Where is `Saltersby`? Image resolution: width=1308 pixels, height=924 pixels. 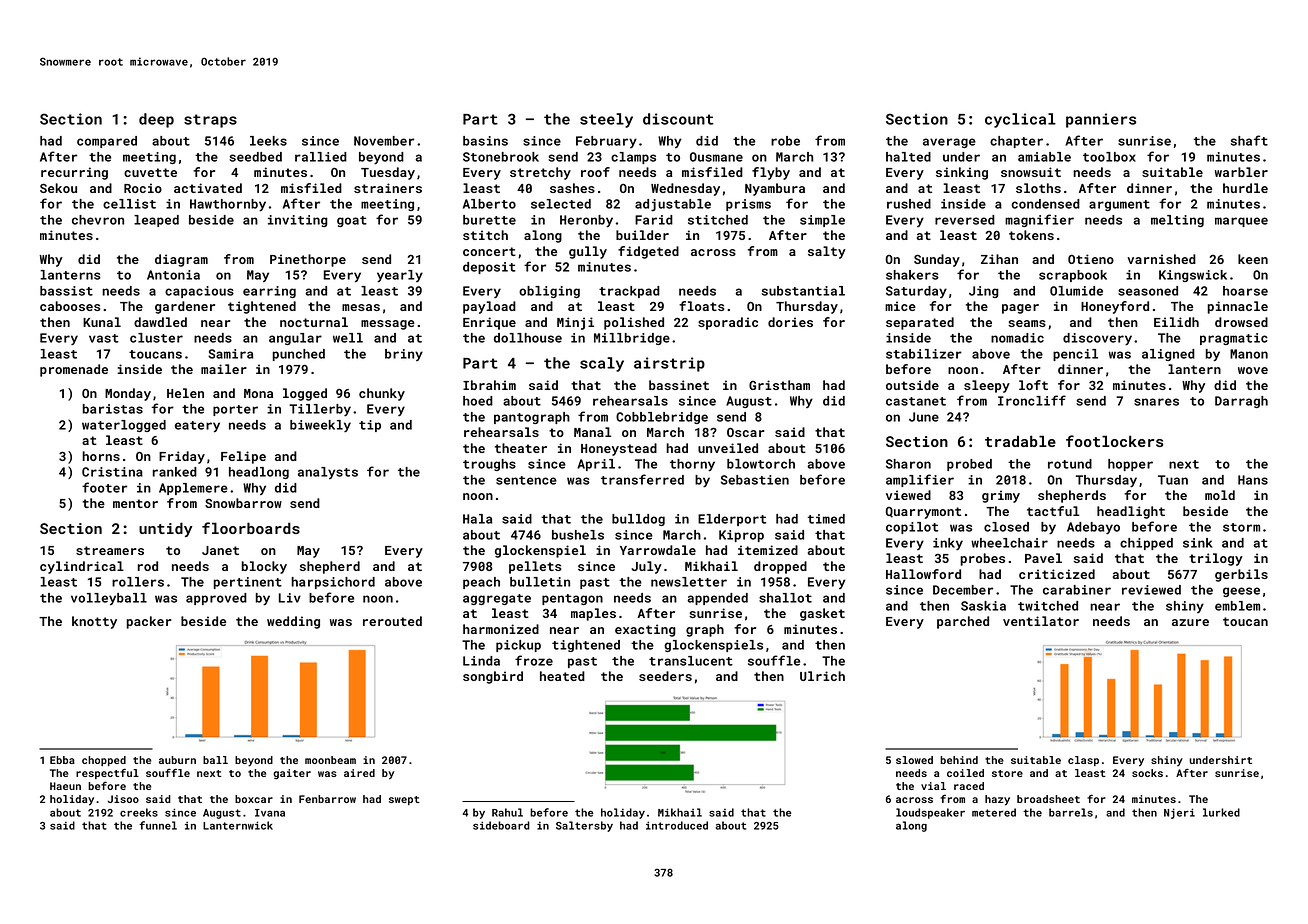 Saltersby is located at coordinates (584, 826).
